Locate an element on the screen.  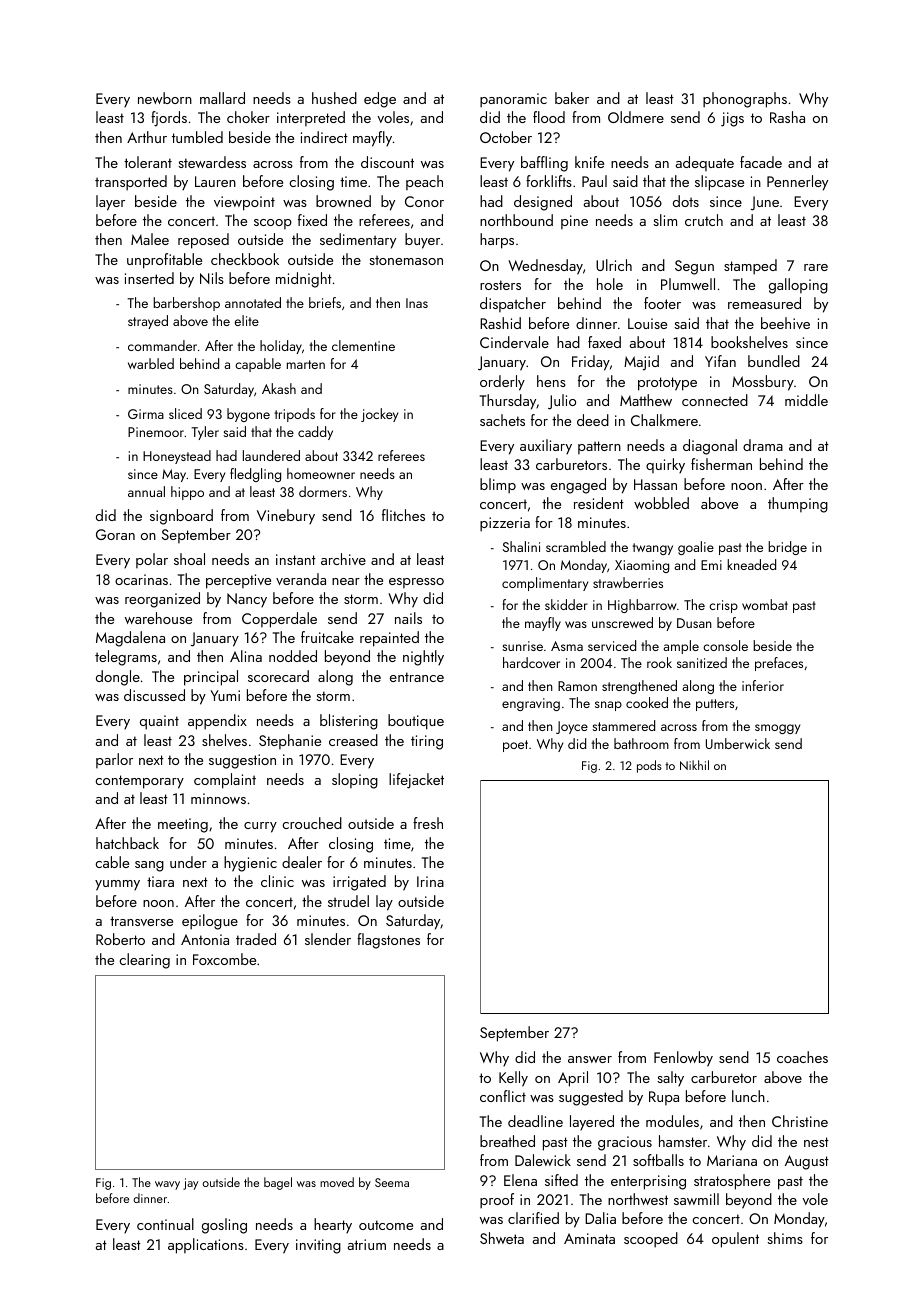
applications is located at coordinates (206, 1246).
